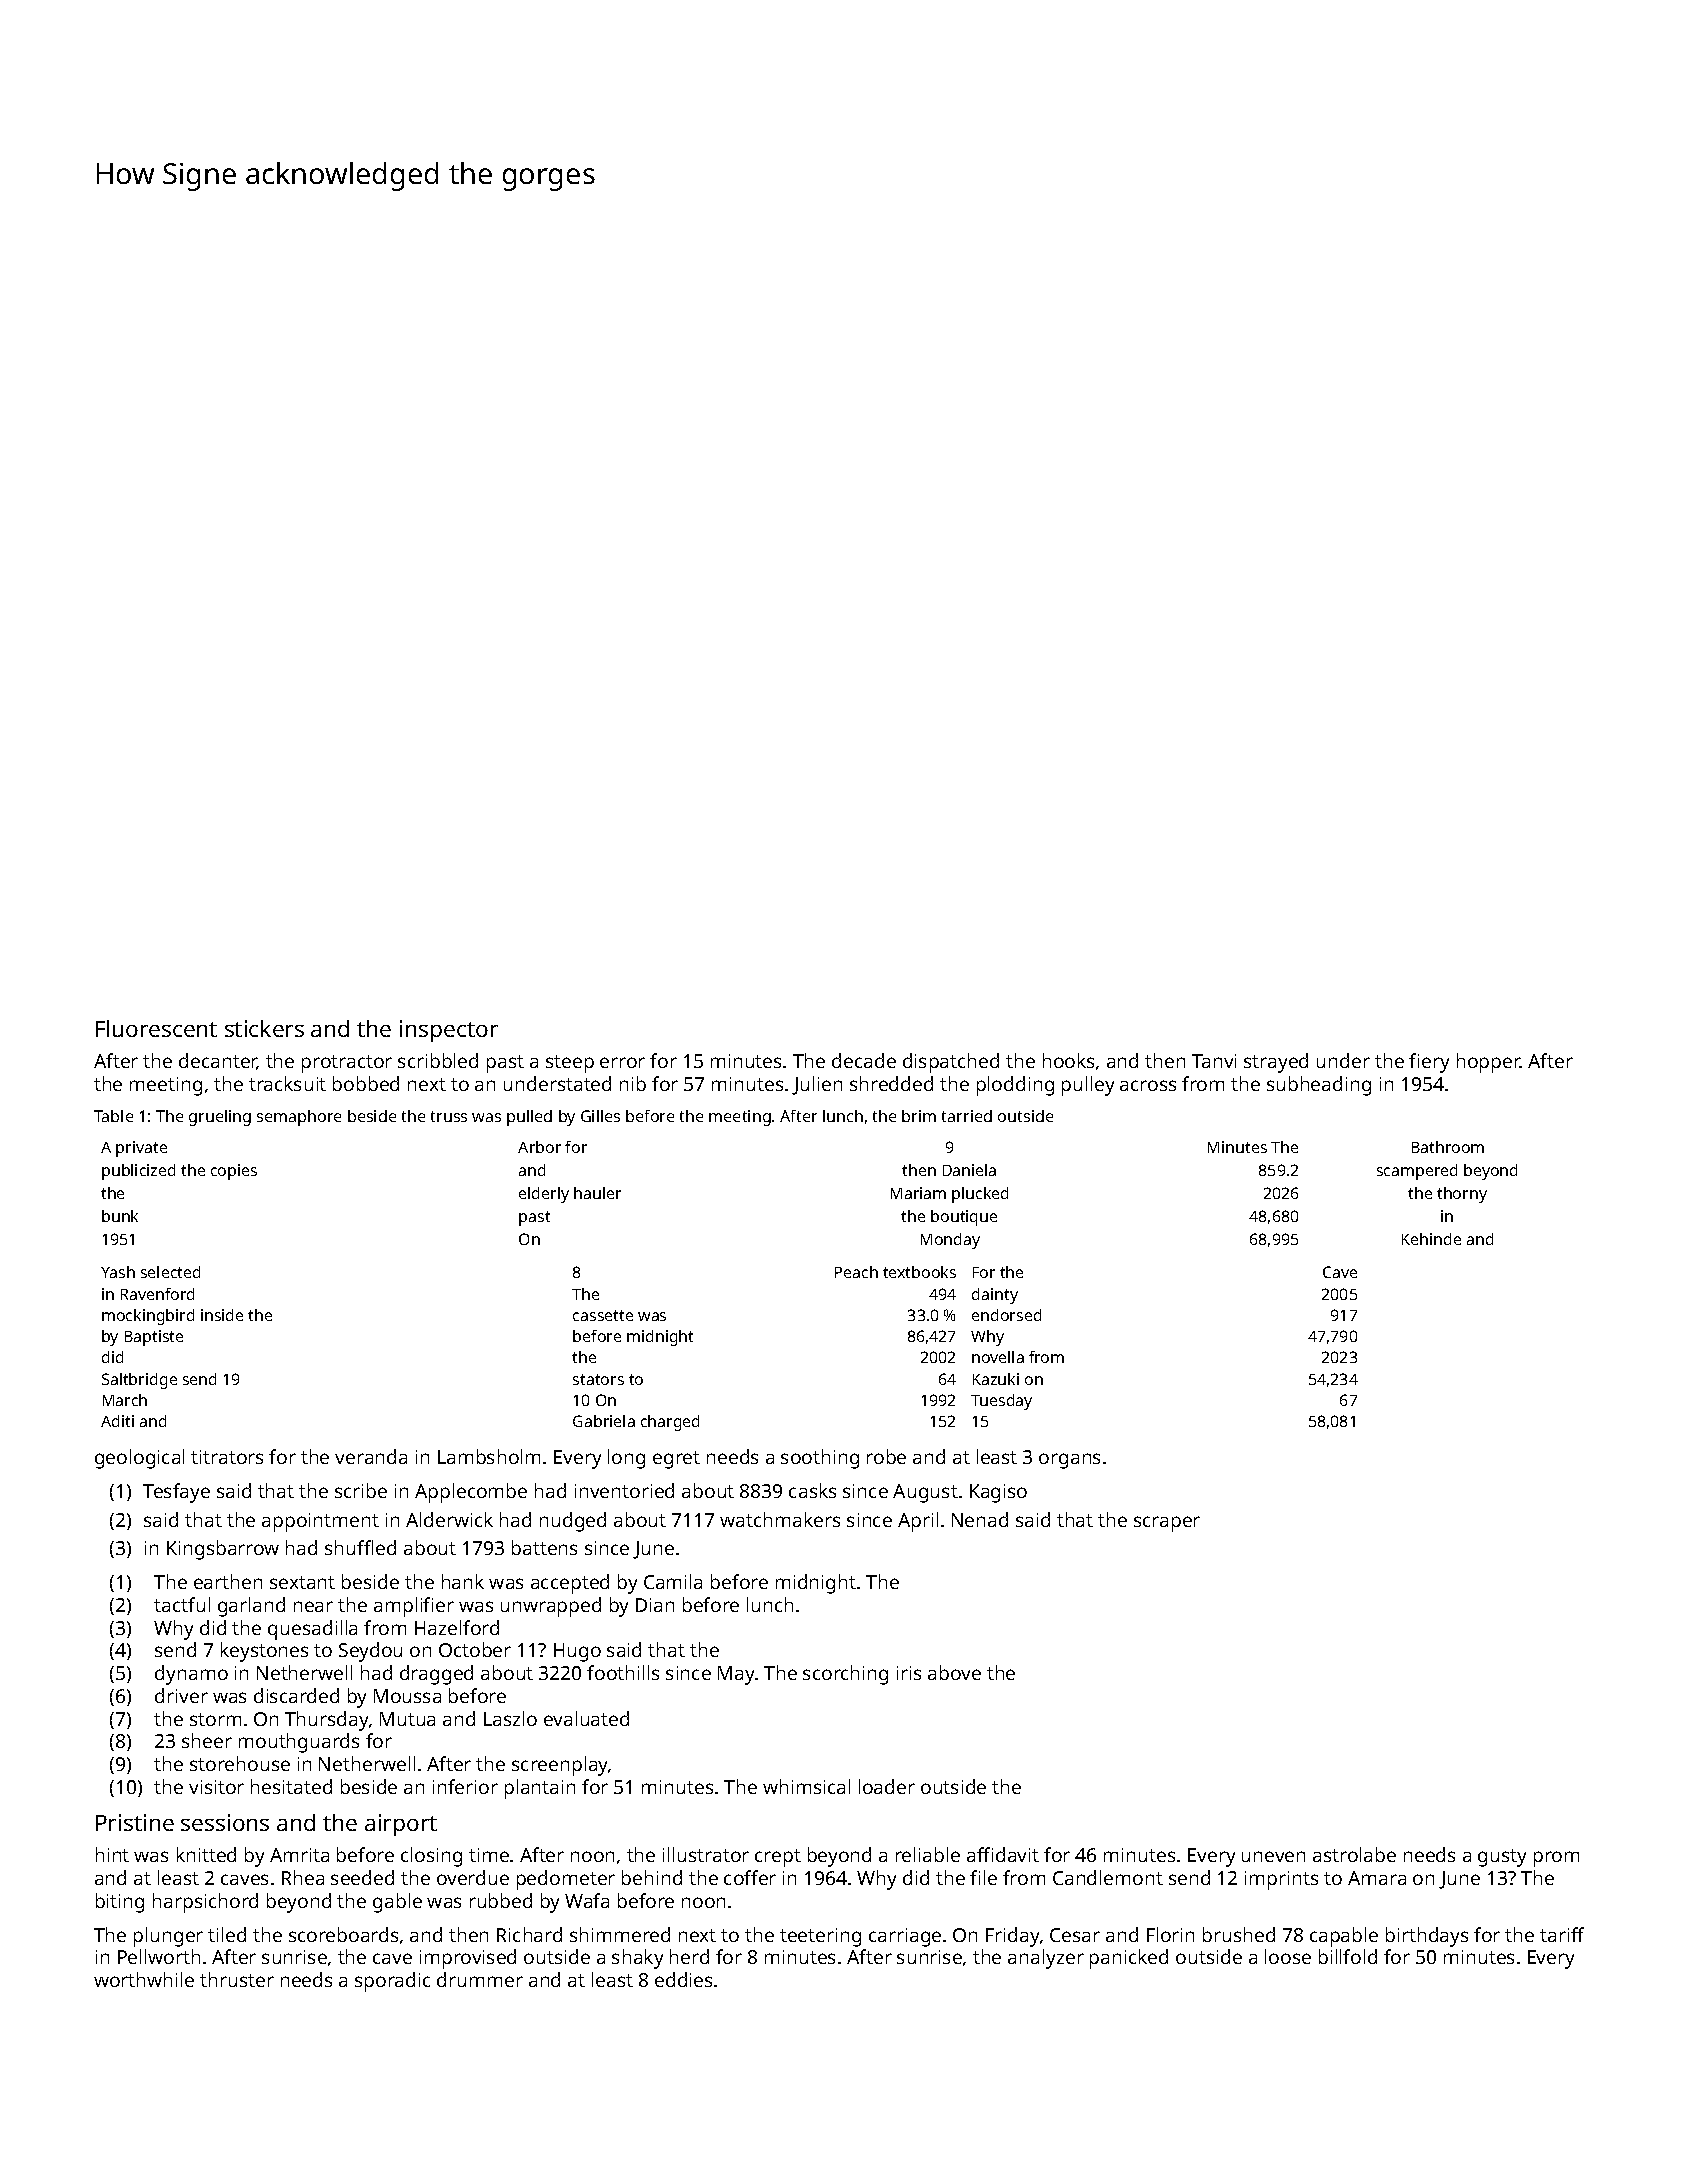 The height and width of the image is (2178, 1683). What do you see at coordinates (964, 1218) in the image?
I see `boutique` at bounding box center [964, 1218].
